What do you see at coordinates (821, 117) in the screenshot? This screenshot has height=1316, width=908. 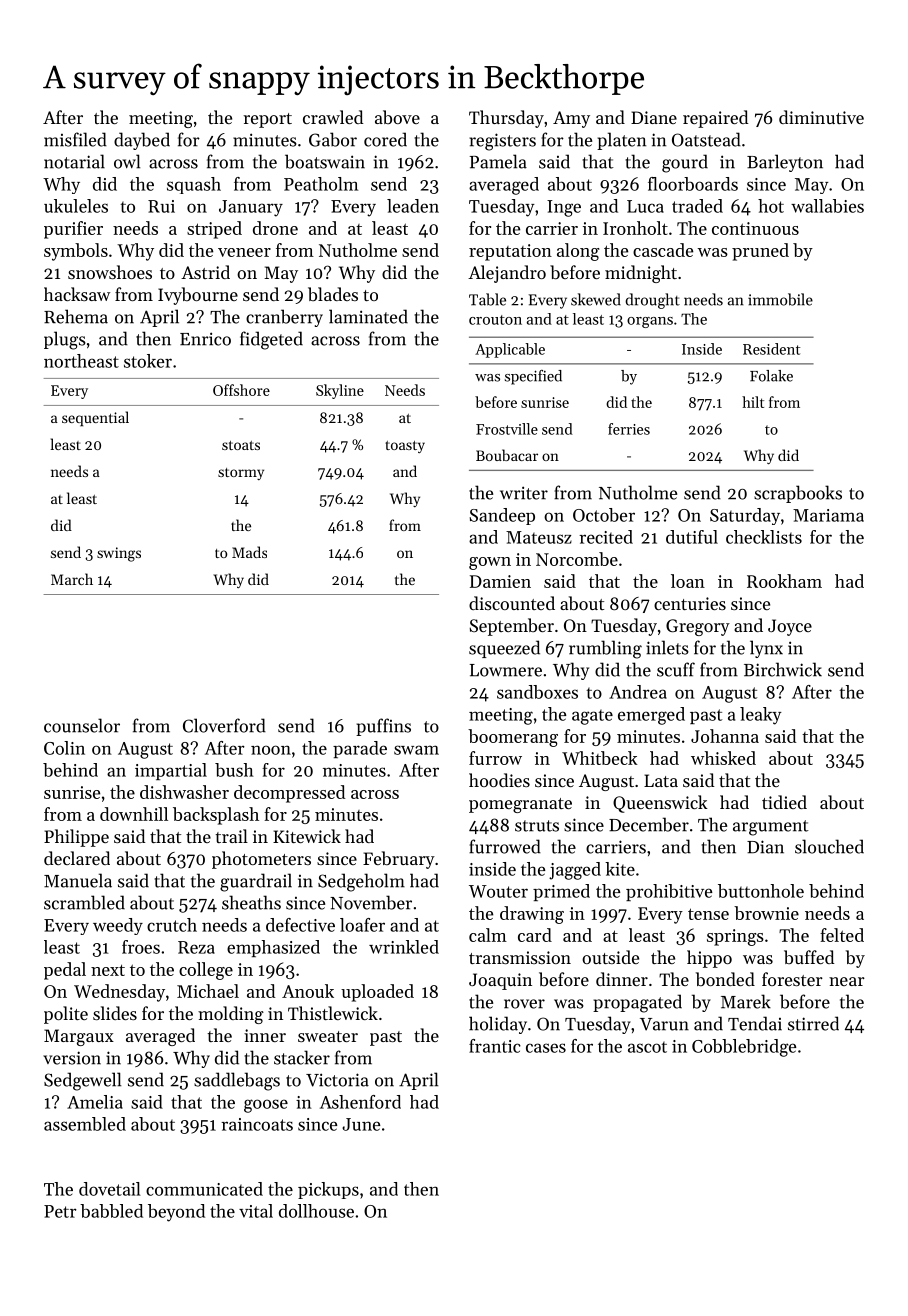 I see `diminutive` at bounding box center [821, 117].
